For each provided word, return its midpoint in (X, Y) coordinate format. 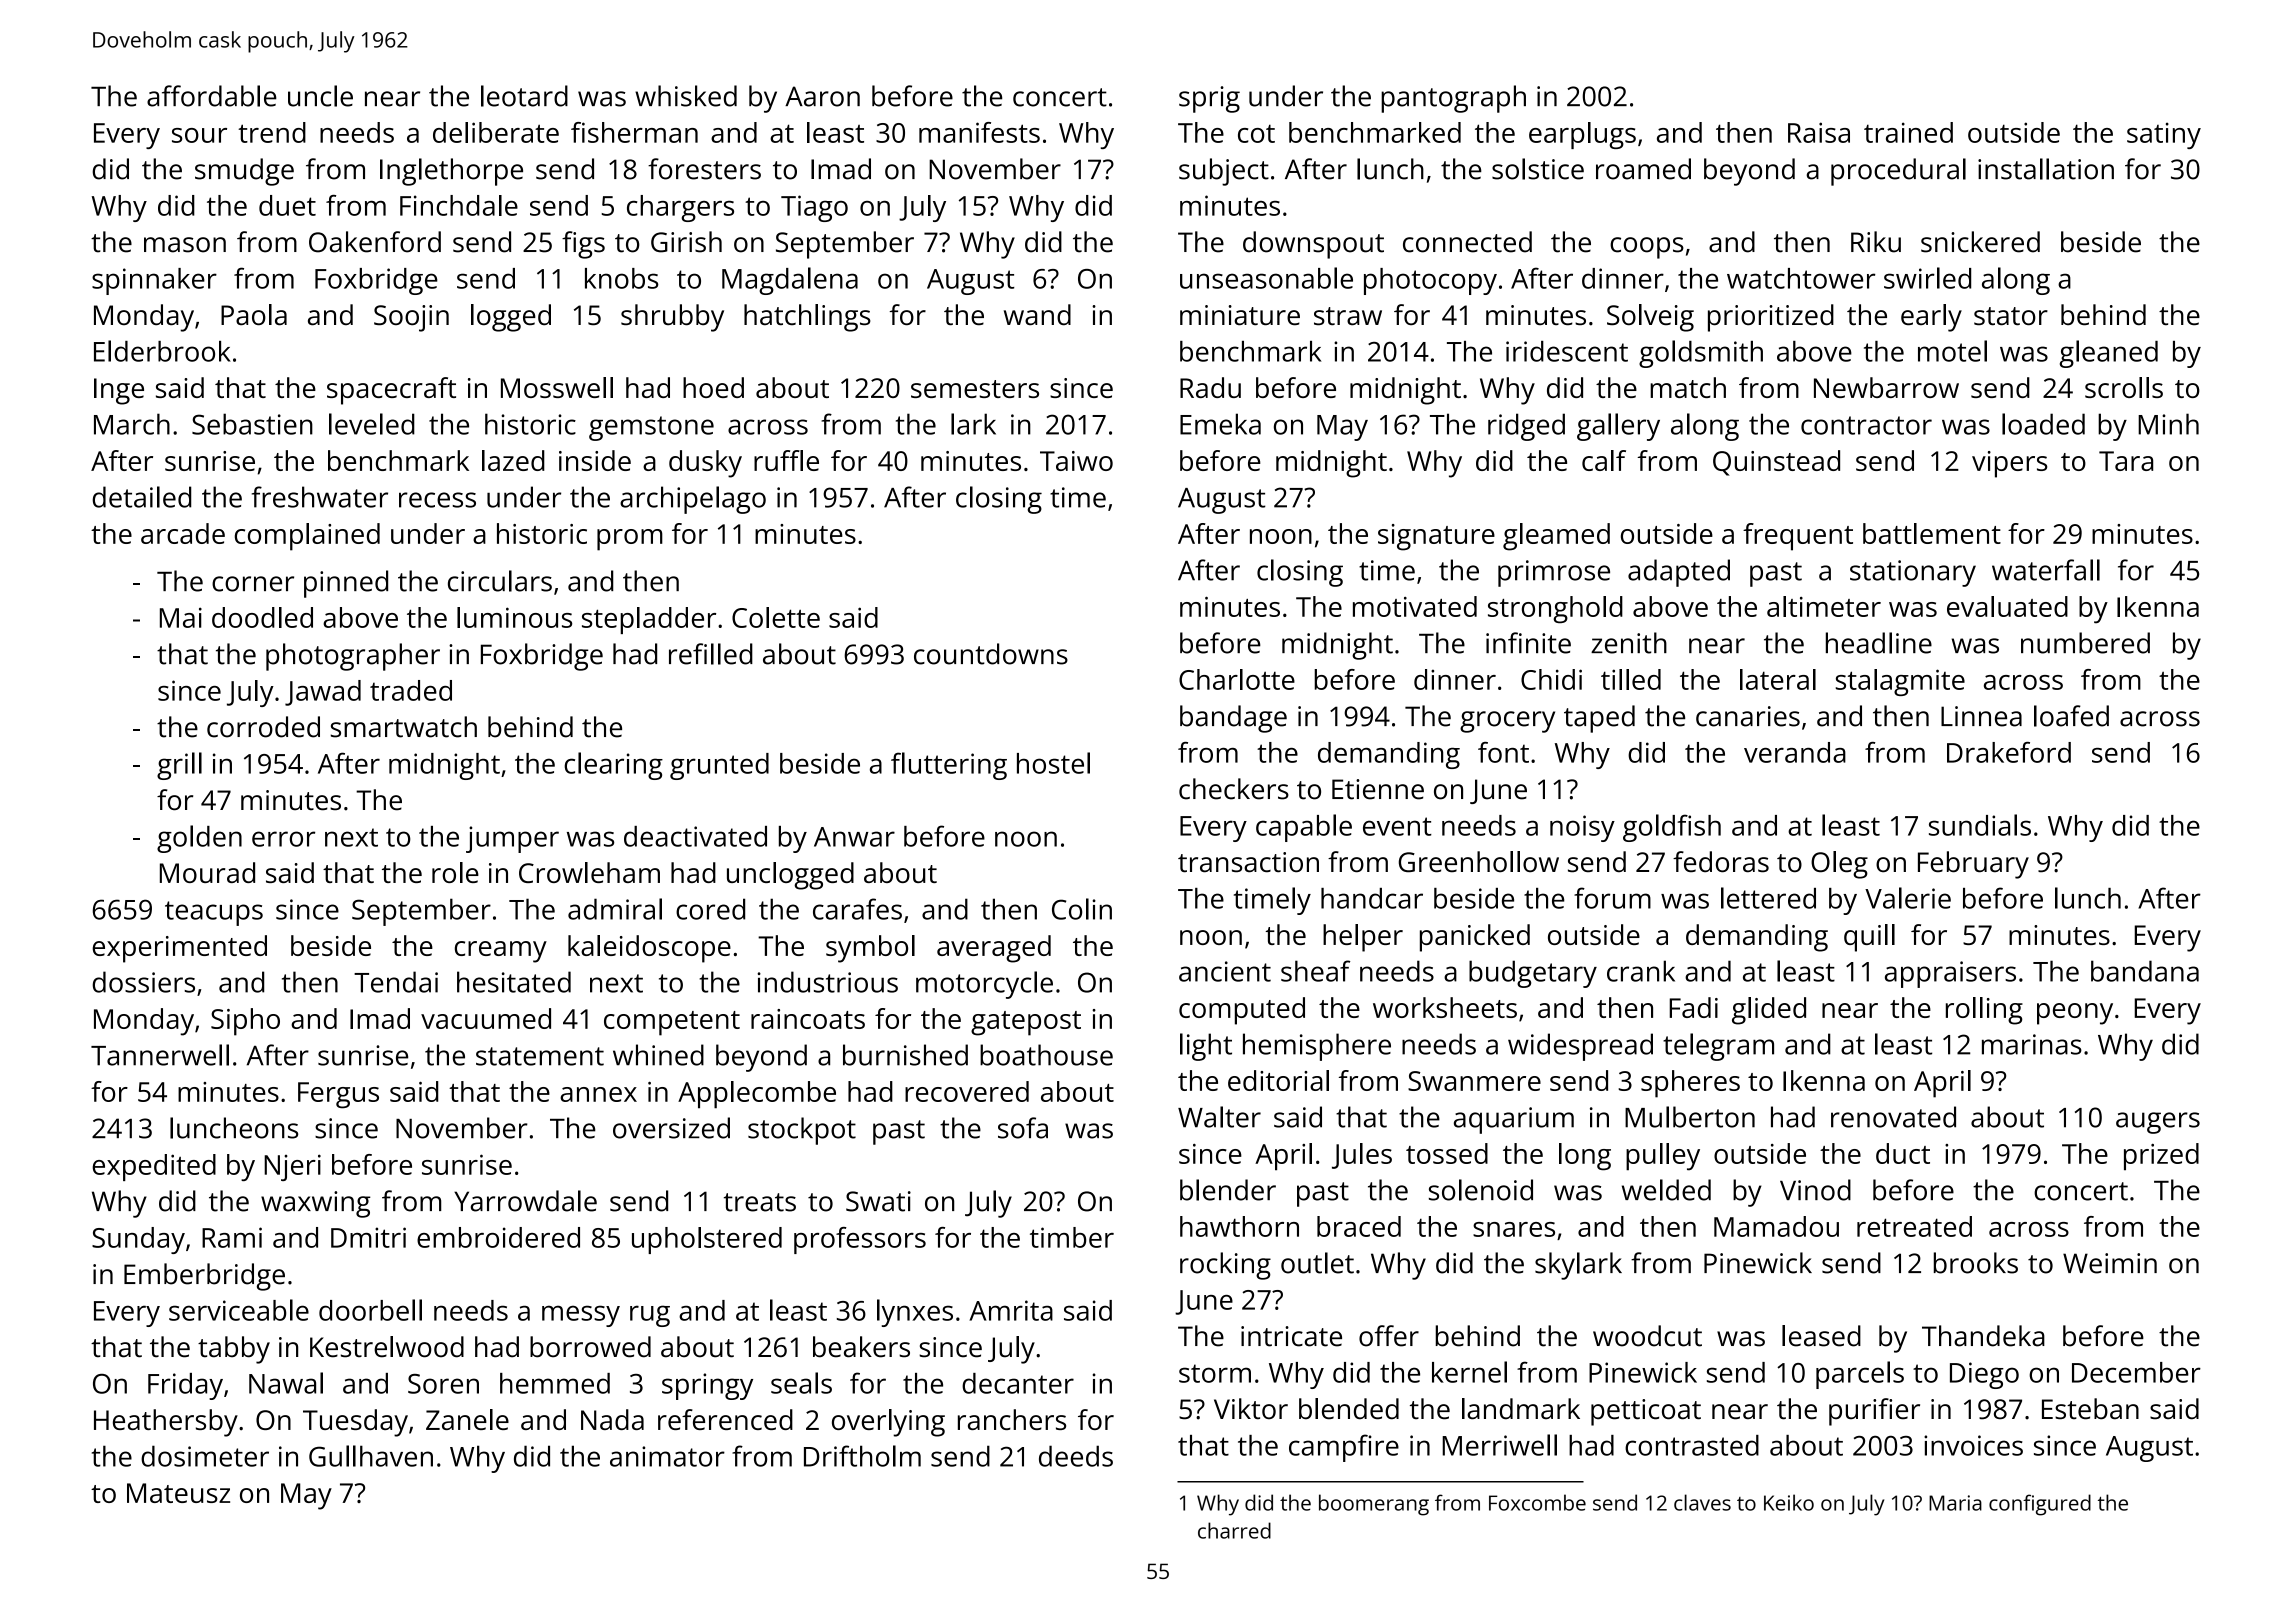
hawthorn (1239, 1226)
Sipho (245, 1022)
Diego (1984, 1375)
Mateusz (178, 1493)
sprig (1209, 99)
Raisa (1819, 132)
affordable (212, 96)
